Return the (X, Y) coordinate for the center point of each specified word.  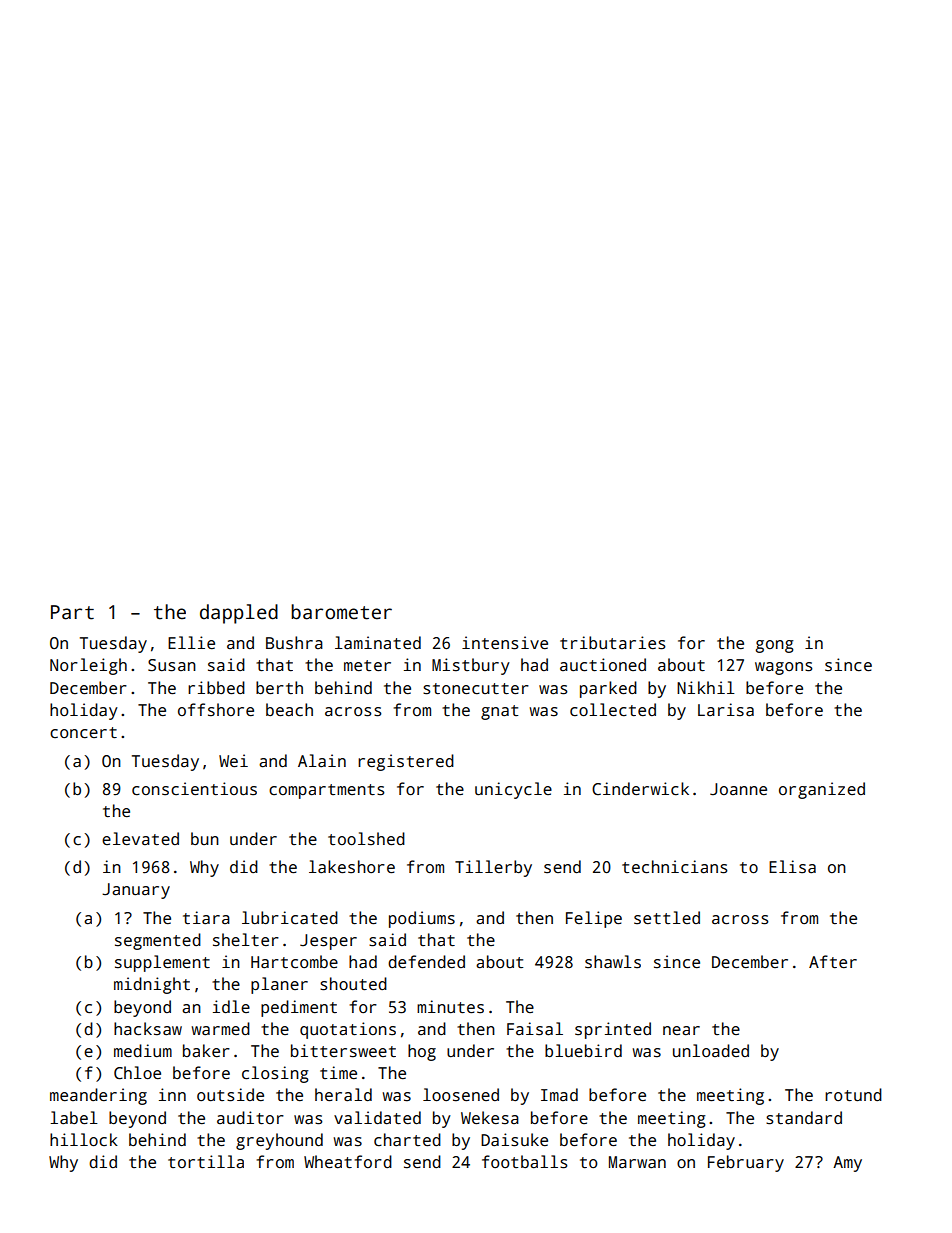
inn (172, 1094)
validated (377, 1118)
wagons (783, 668)
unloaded (711, 1050)
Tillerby (493, 868)
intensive (505, 643)
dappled (239, 614)
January (136, 891)
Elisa (792, 867)
